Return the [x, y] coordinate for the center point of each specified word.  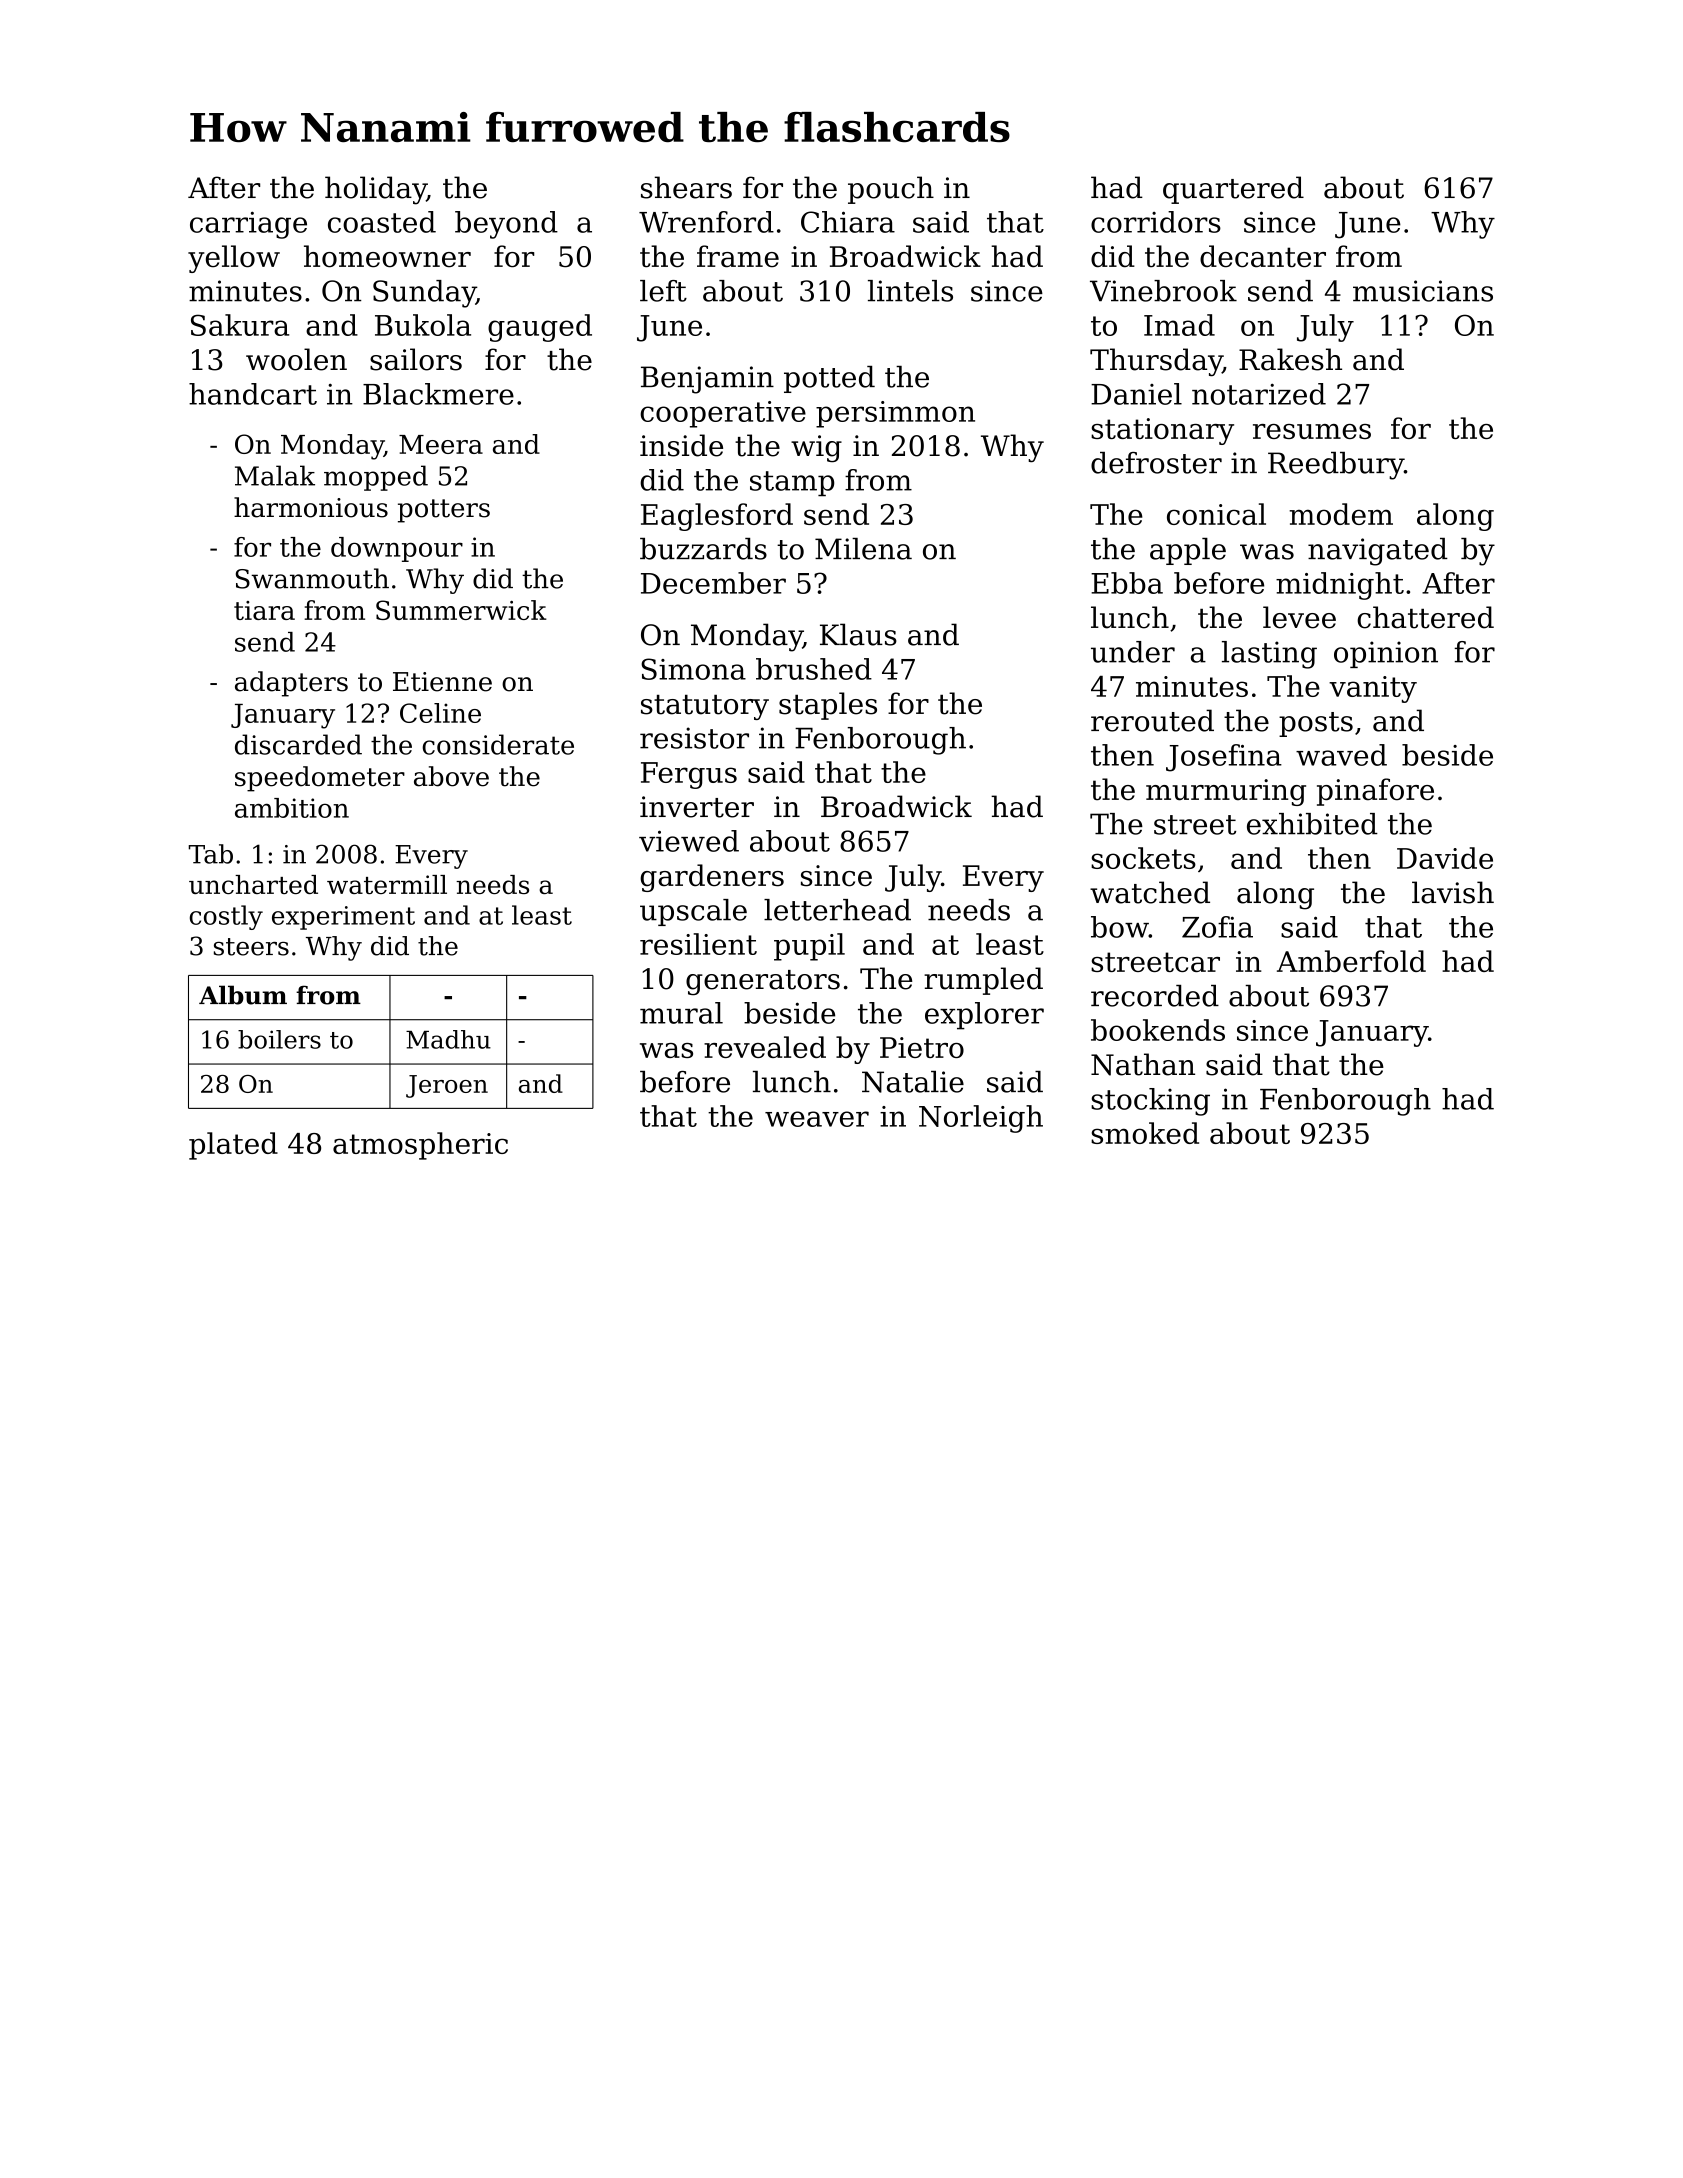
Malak [275, 475]
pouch [891, 190]
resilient [698, 944]
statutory [705, 707]
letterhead [837, 910]
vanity [1373, 689]
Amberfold [1351, 961]
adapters [291, 684]
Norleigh [981, 1119]
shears [686, 187]
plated [233, 1146]
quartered [1233, 190]
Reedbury [1336, 466]
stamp [792, 483]
